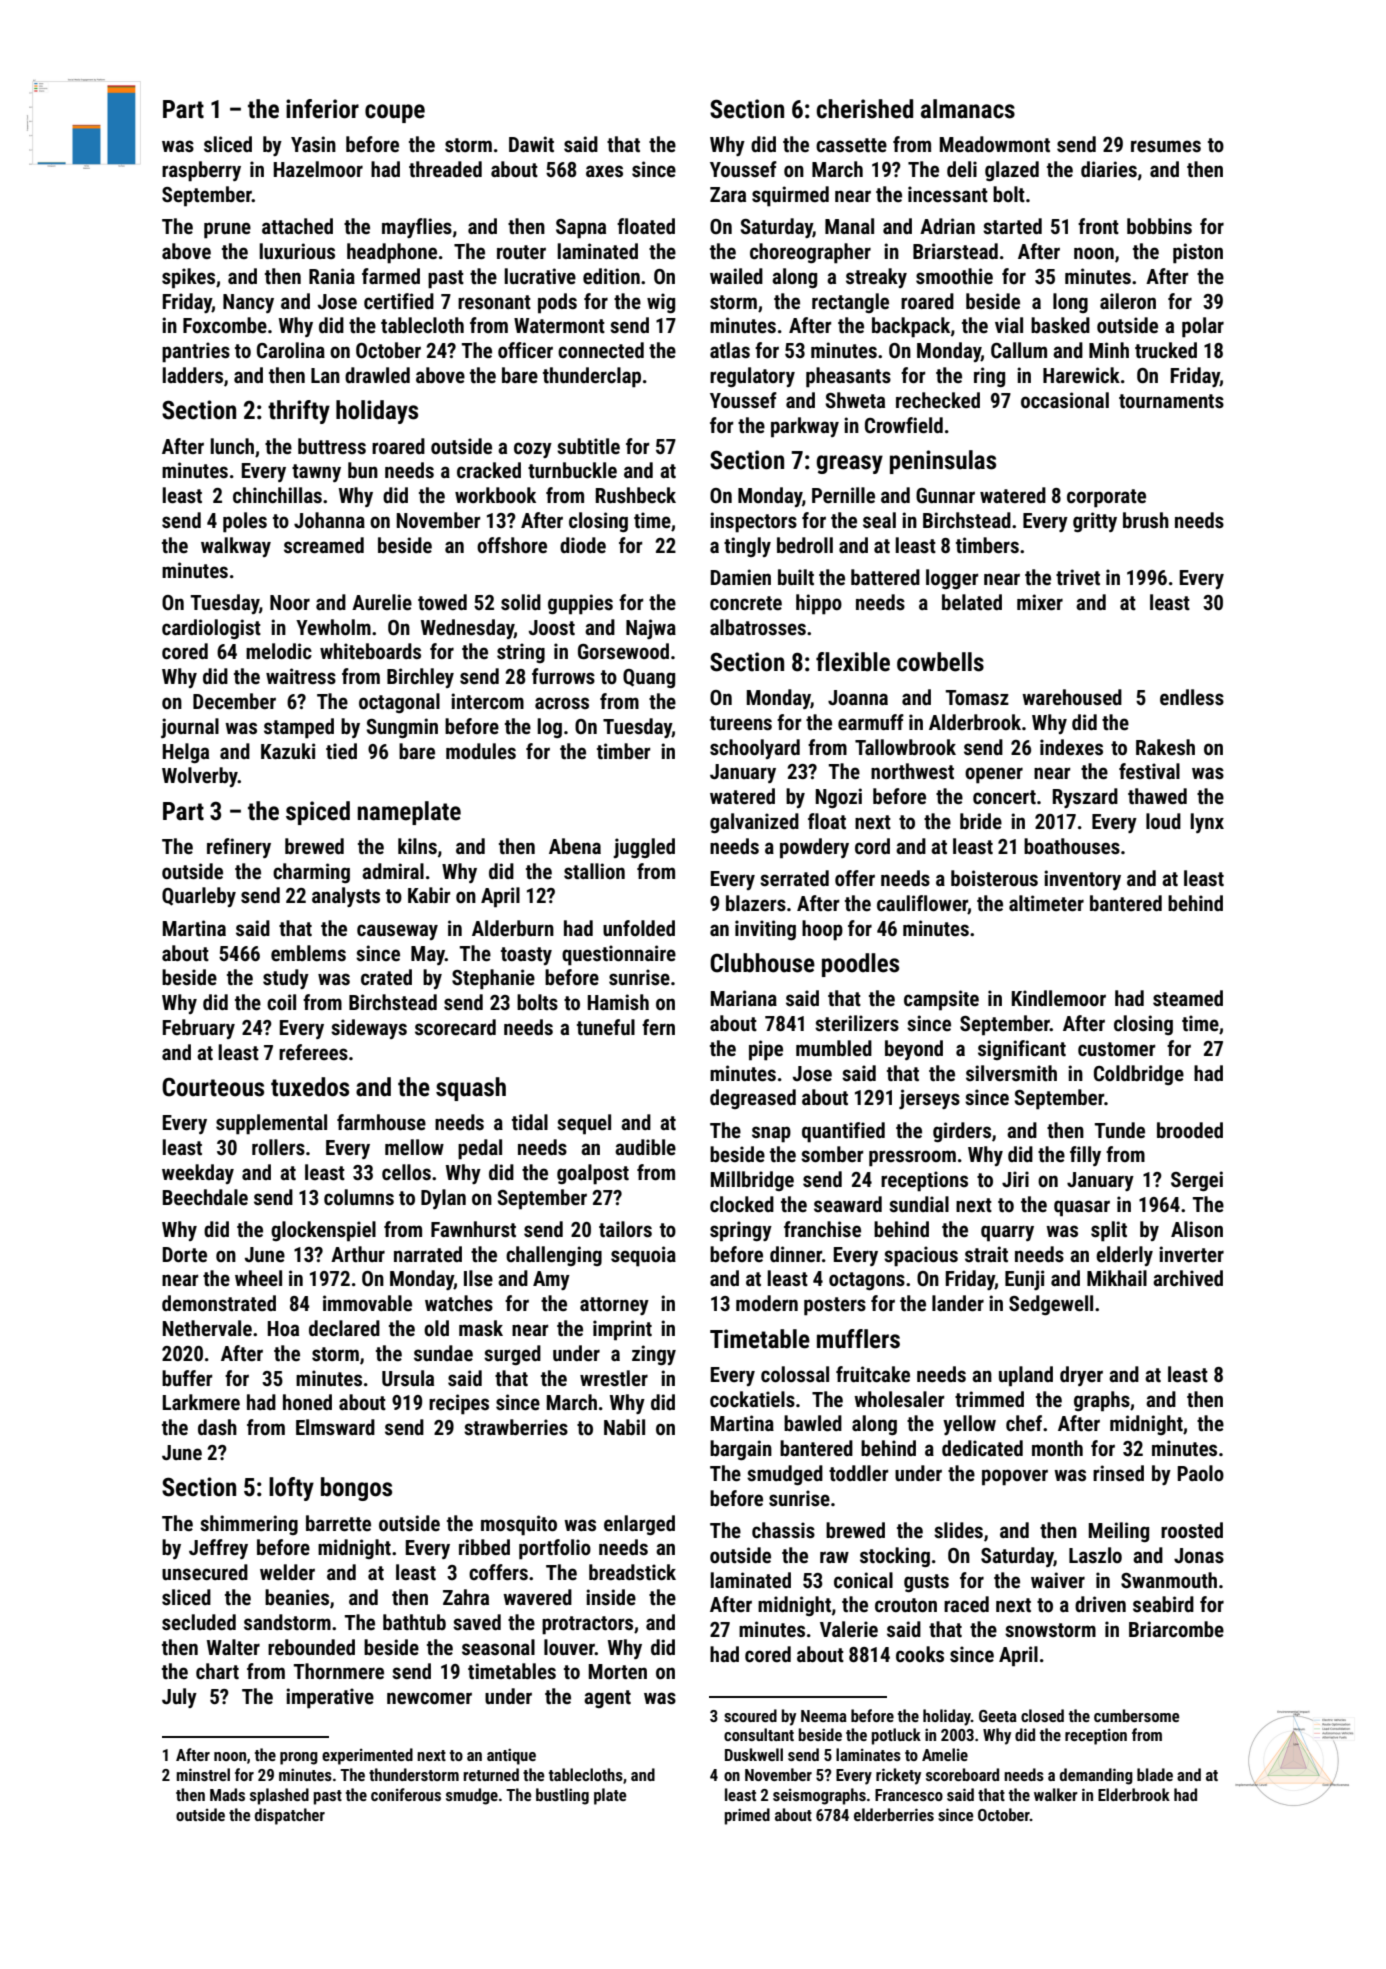 The image size is (1386, 1969). Describe the element at coordinates (219, 1303) in the image. I see `demonstrated` at that location.
